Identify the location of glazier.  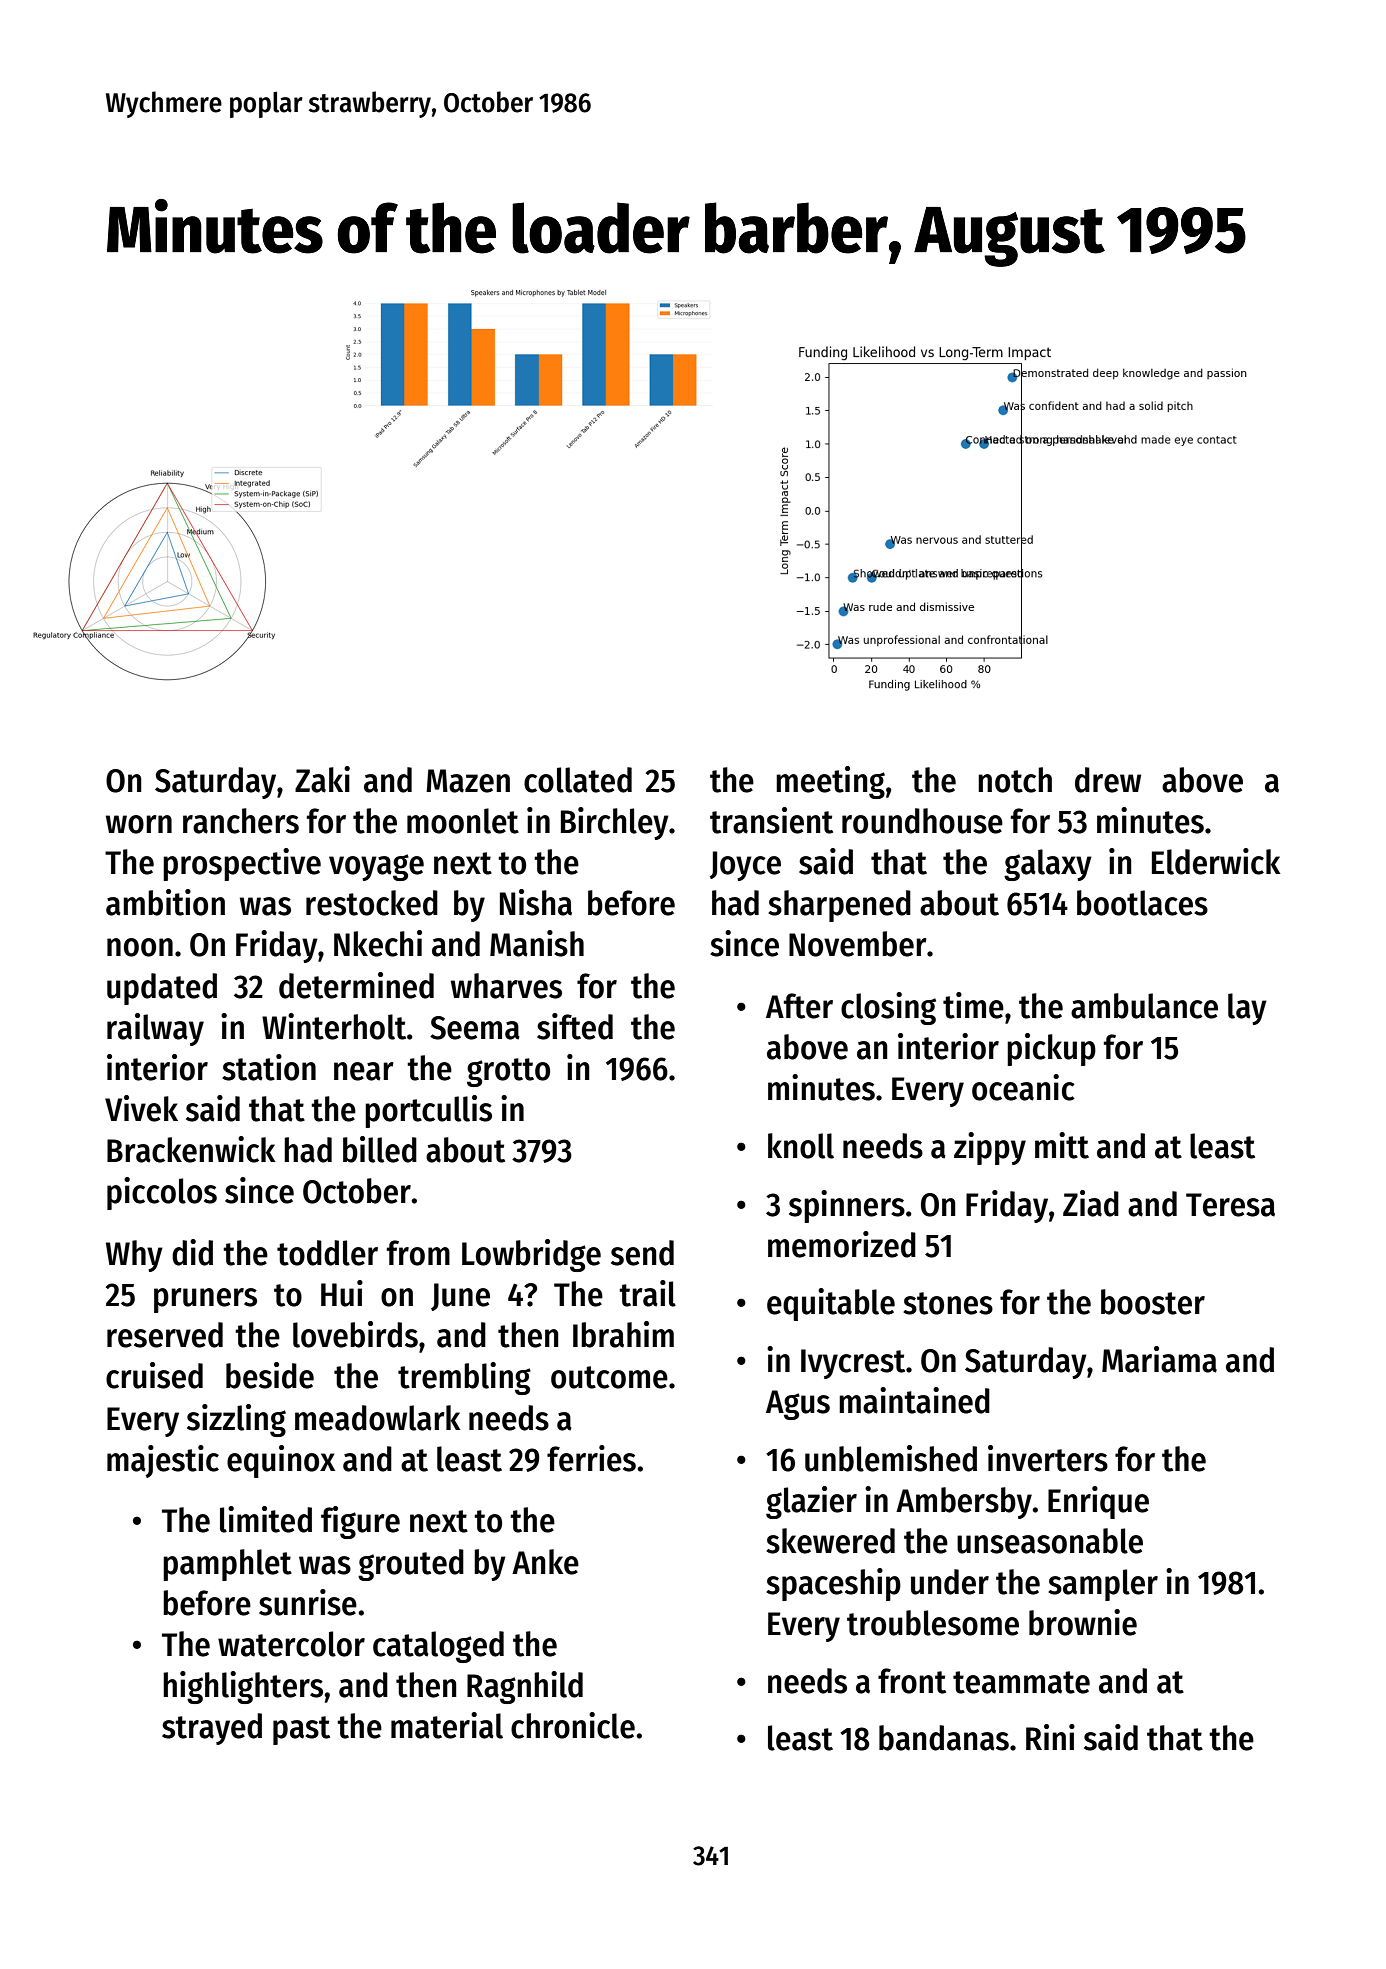
(811, 1502).
